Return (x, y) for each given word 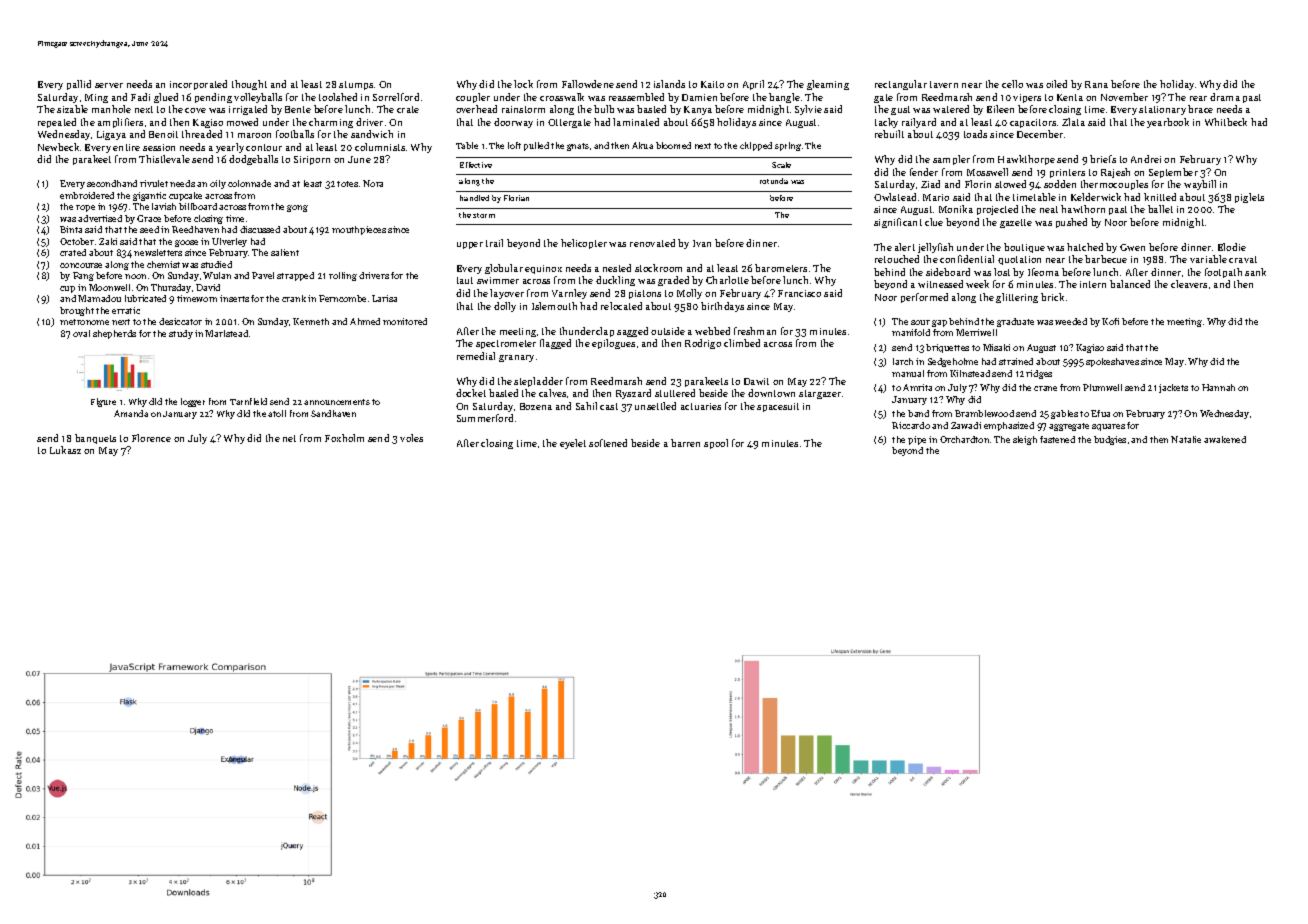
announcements (337, 402)
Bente (298, 109)
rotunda (774, 181)
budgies (1110, 440)
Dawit (756, 381)
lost (1002, 272)
